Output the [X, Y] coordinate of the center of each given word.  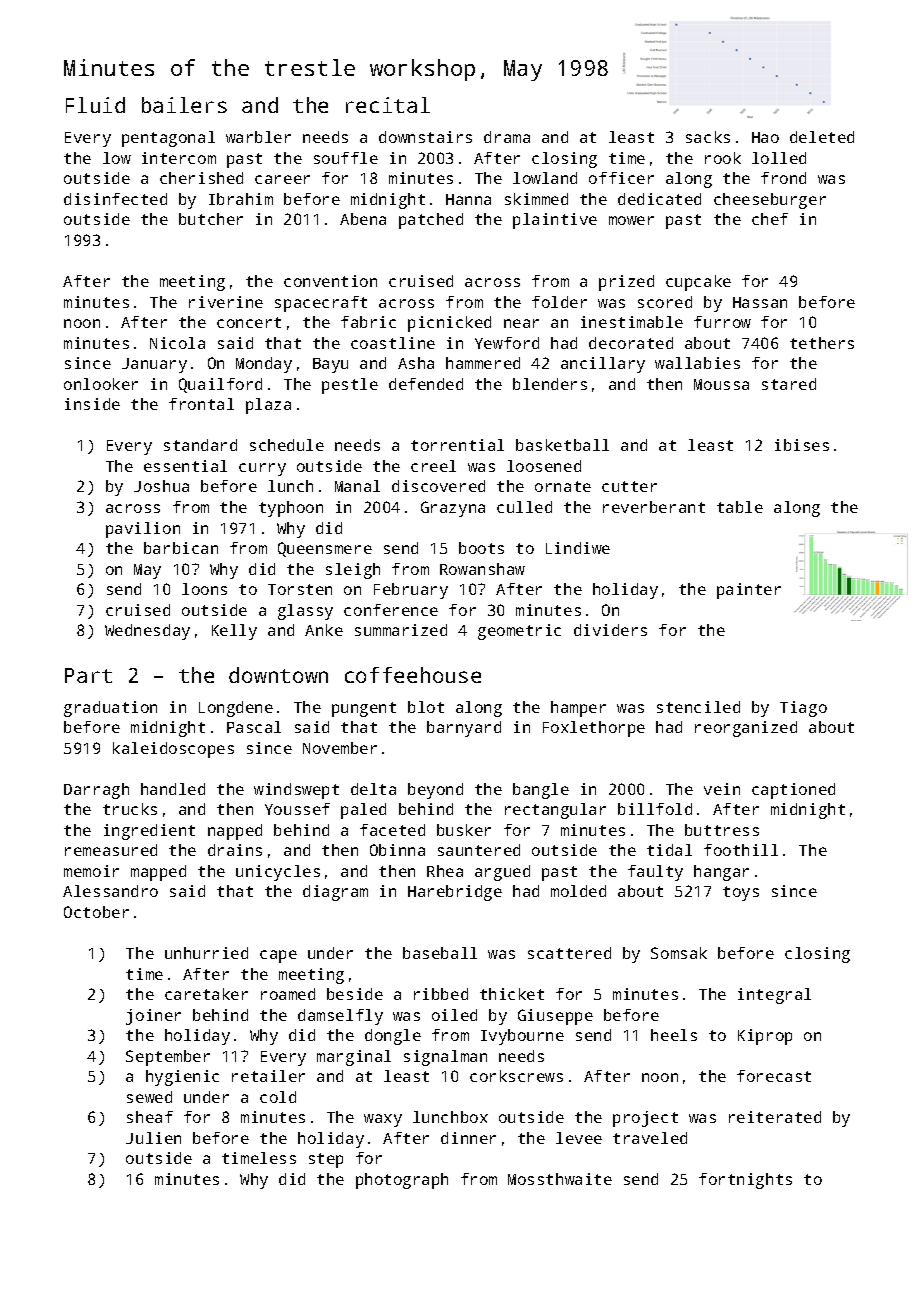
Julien [153, 1138]
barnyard [464, 729]
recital [388, 105]
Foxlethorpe [594, 729]
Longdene [236, 709]
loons [204, 589]
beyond [435, 791]
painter [749, 591]
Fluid [95, 105]
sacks [708, 137]
